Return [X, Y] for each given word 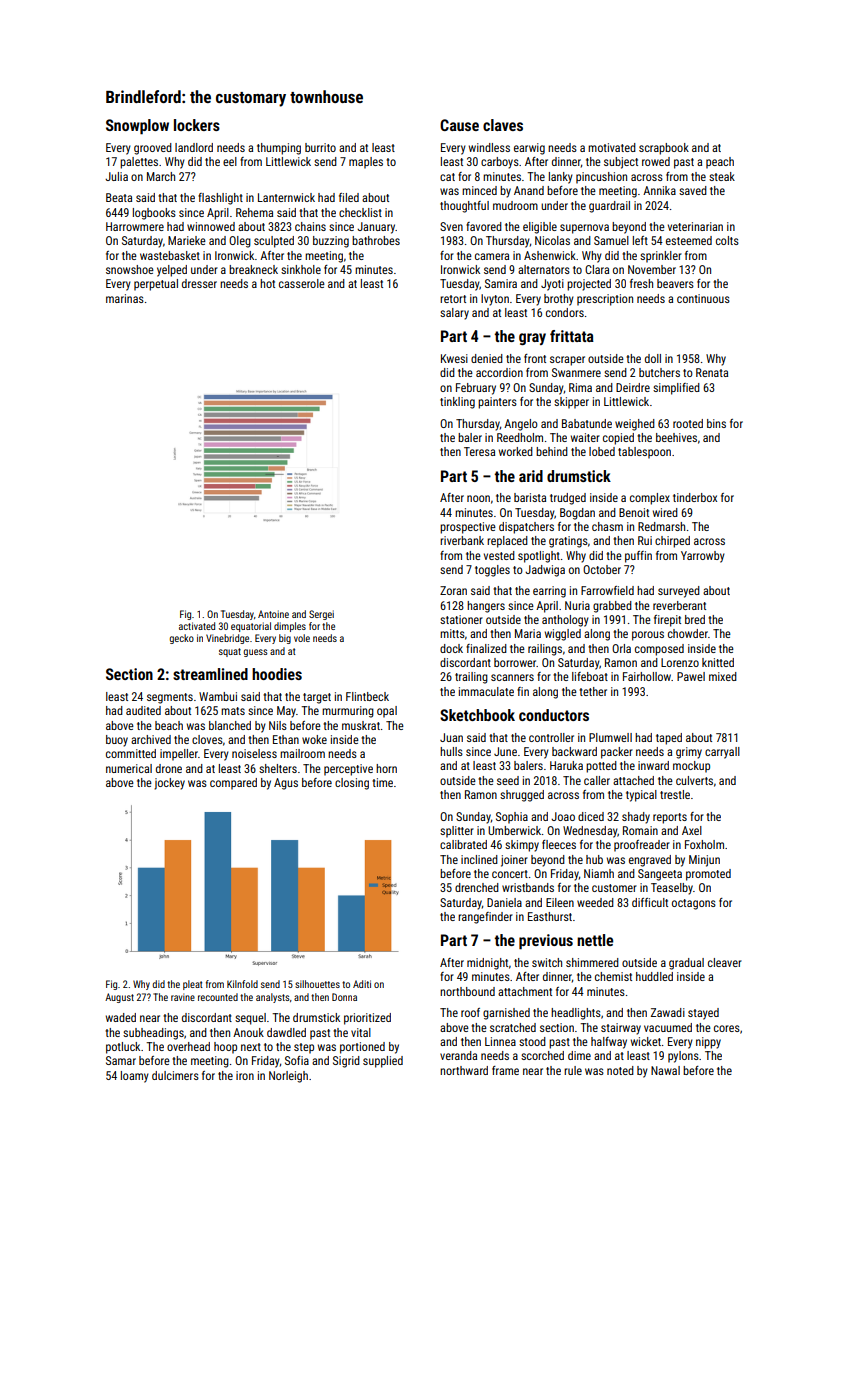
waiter [585, 437]
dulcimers [175, 1075]
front [535, 358]
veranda [458, 1055]
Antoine [273, 614]
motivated [612, 147]
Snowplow [137, 127]
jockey [169, 784]
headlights [576, 1014]
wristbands [528, 887]
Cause [459, 125]
